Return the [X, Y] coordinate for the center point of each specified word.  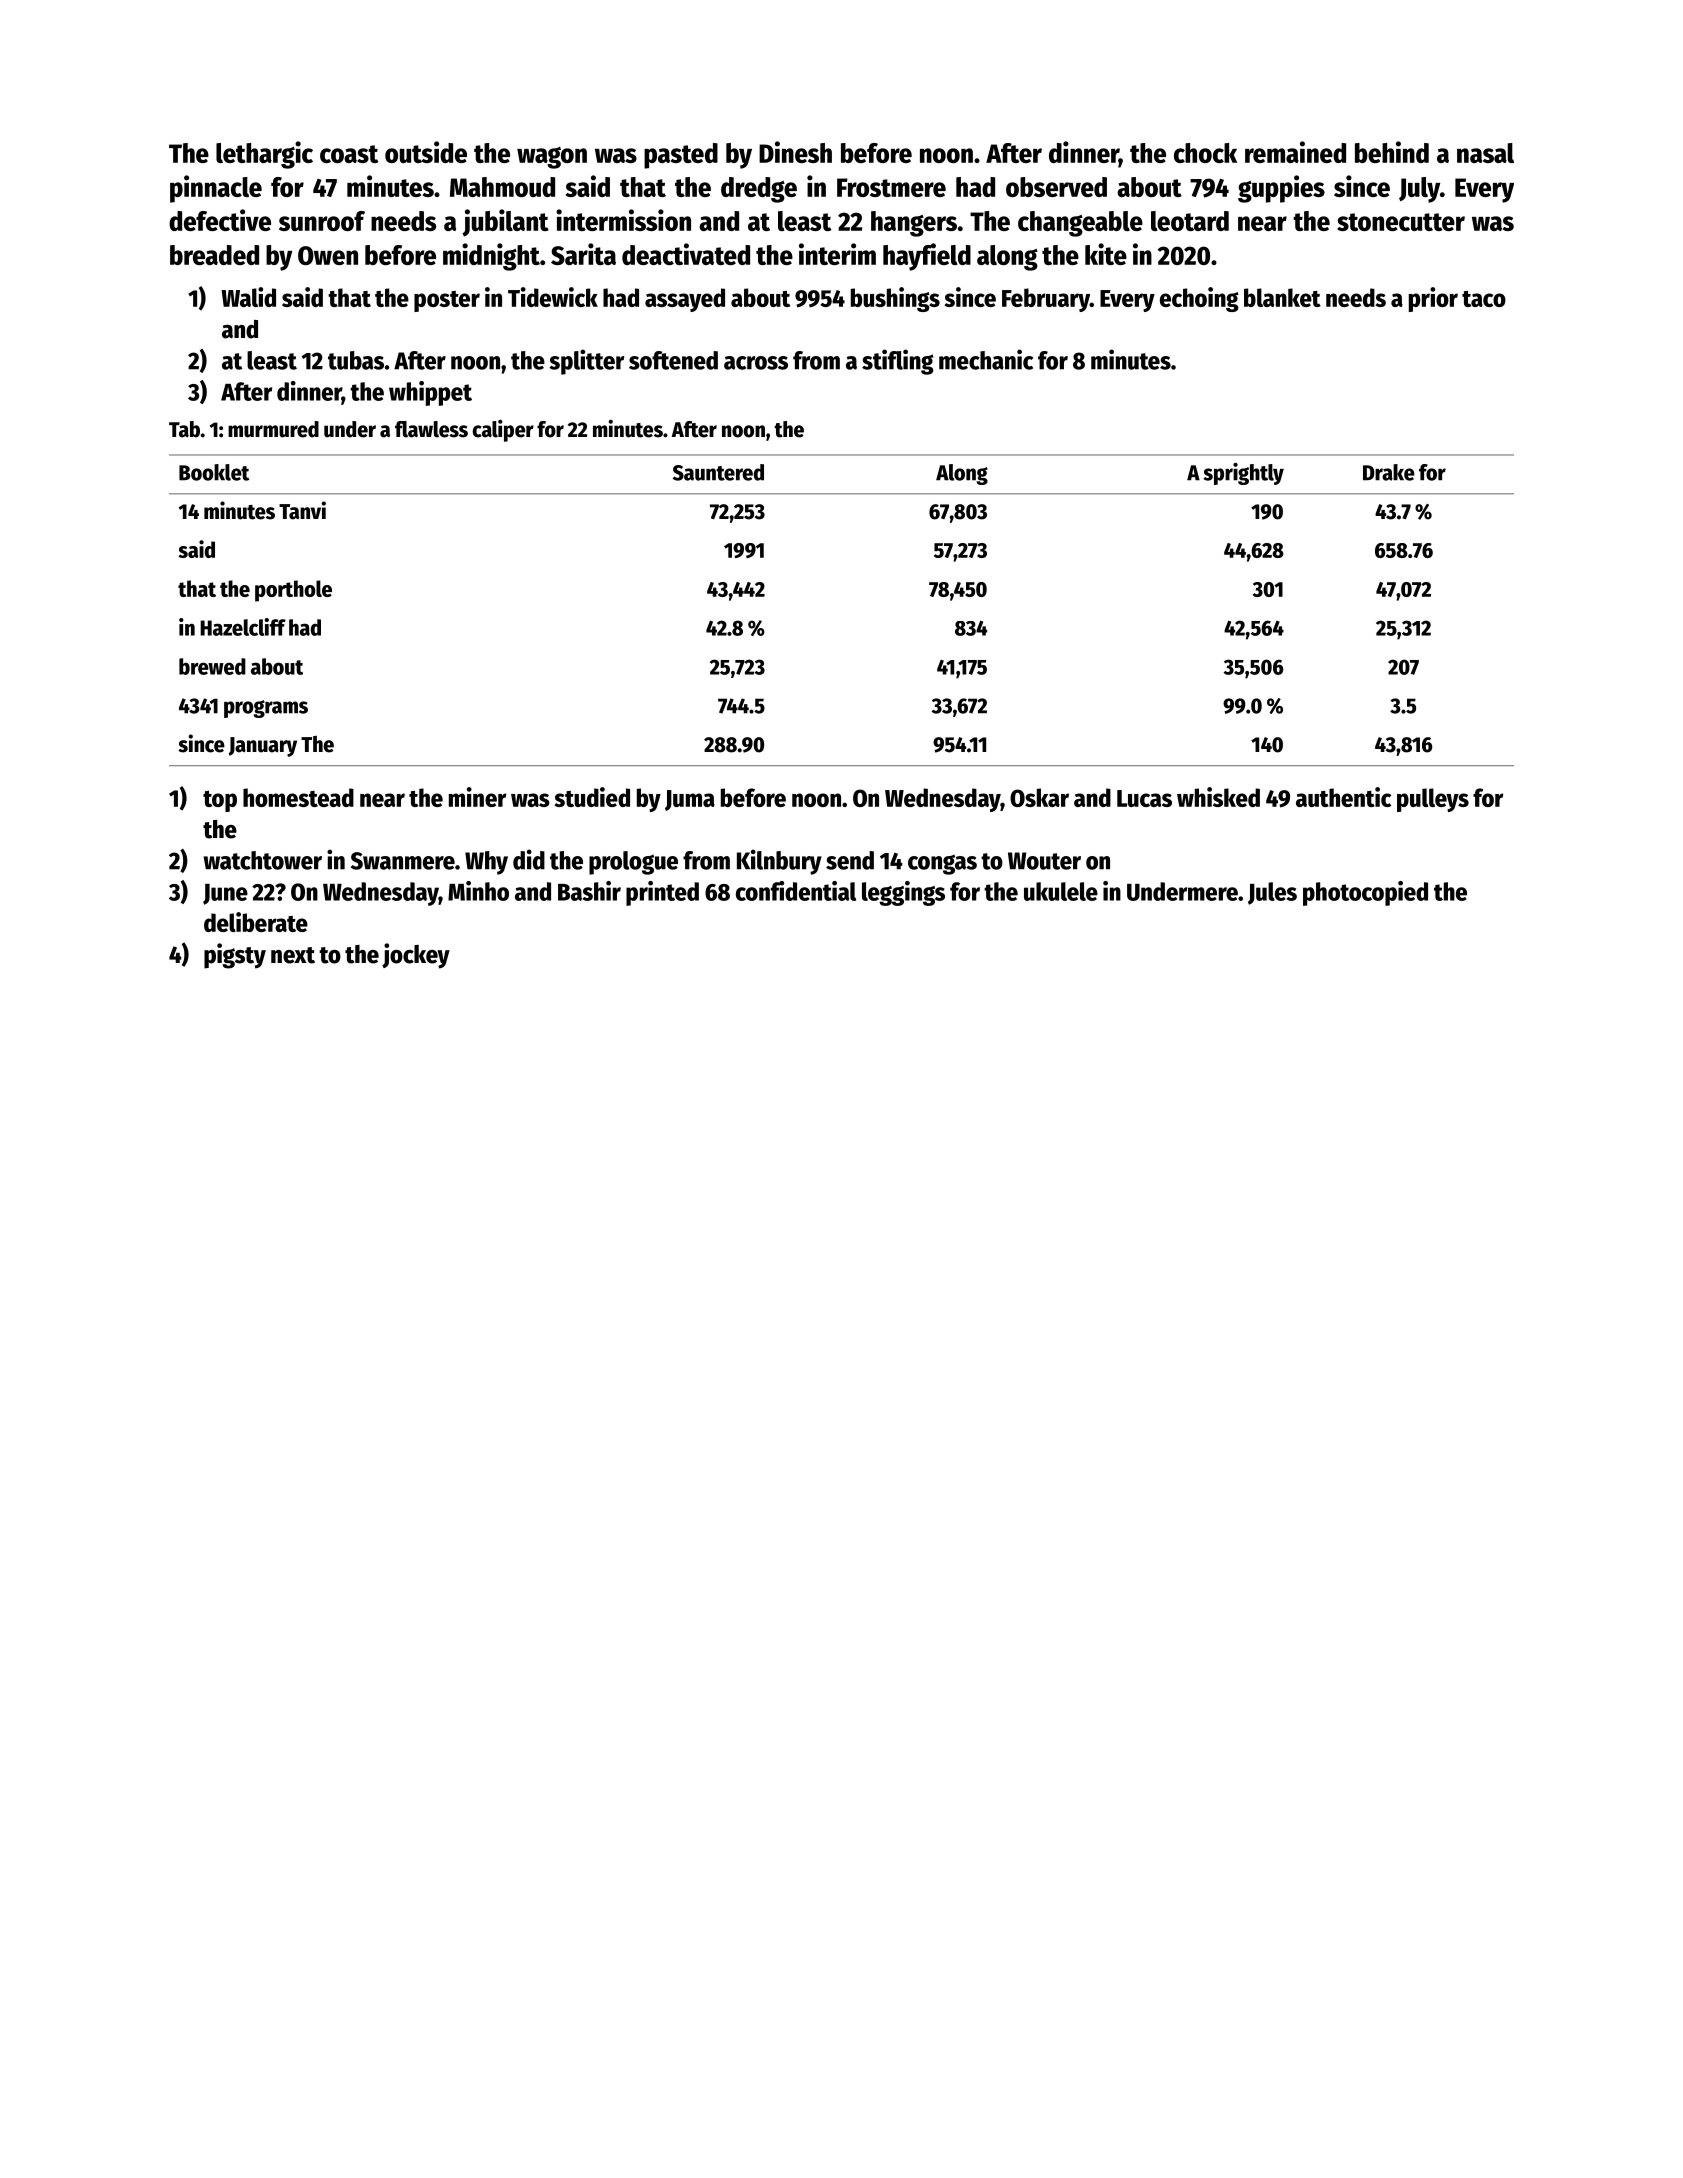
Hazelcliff [243, 627]
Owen [328, 255]
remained [1295, 152]
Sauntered [718, 472]
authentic [1343, 797]
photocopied [1365, 893]
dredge [759, 190]
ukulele [1061, 891]
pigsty [235, 956]
